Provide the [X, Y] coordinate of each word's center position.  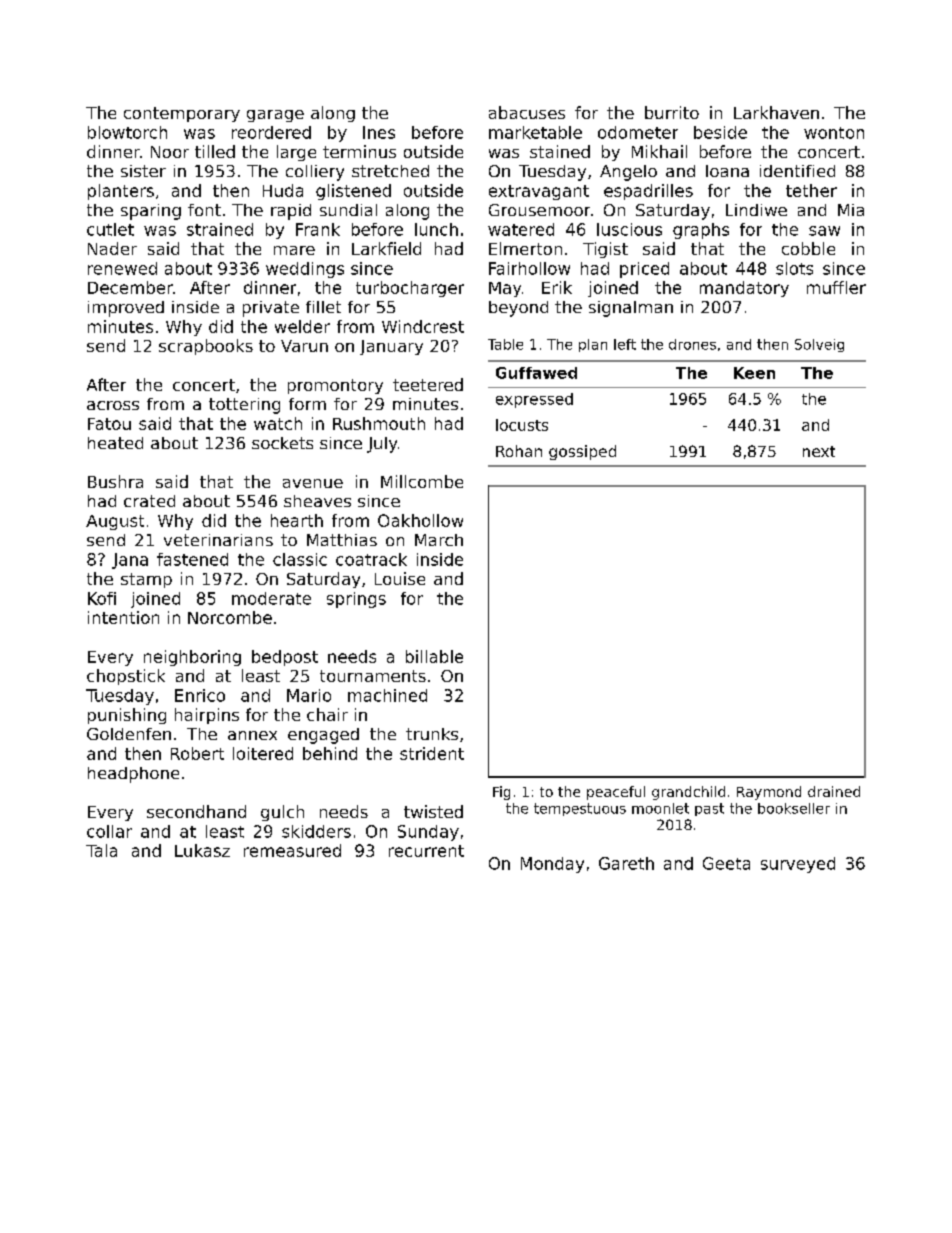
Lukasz [202, 850]
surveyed [798, 865]
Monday [552, 865]
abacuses [527, 112]
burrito [672, 112]
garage [275, 116]
